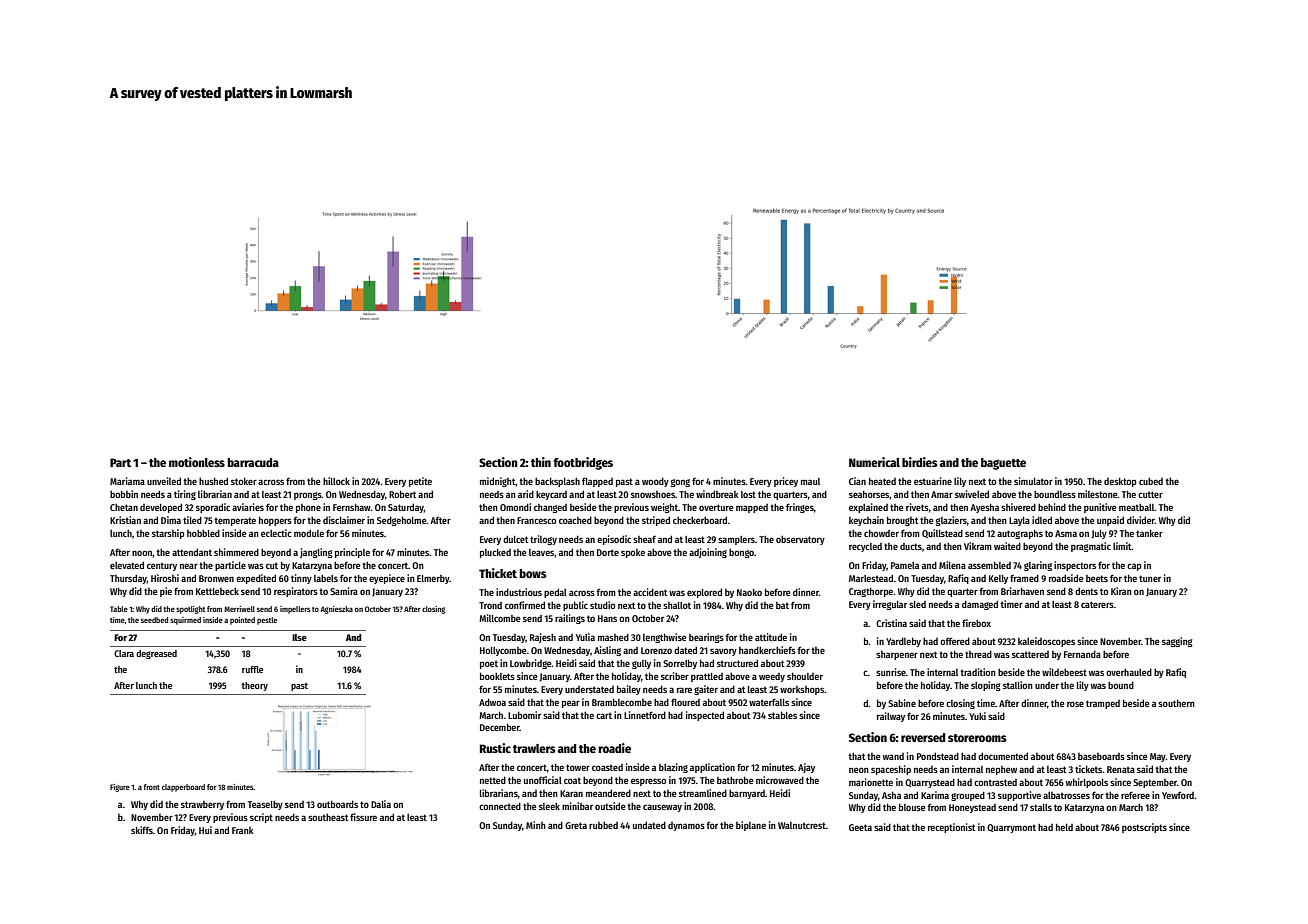 The height and width of the page is (924, 1308). I want to click on near, so click(189, 566).
